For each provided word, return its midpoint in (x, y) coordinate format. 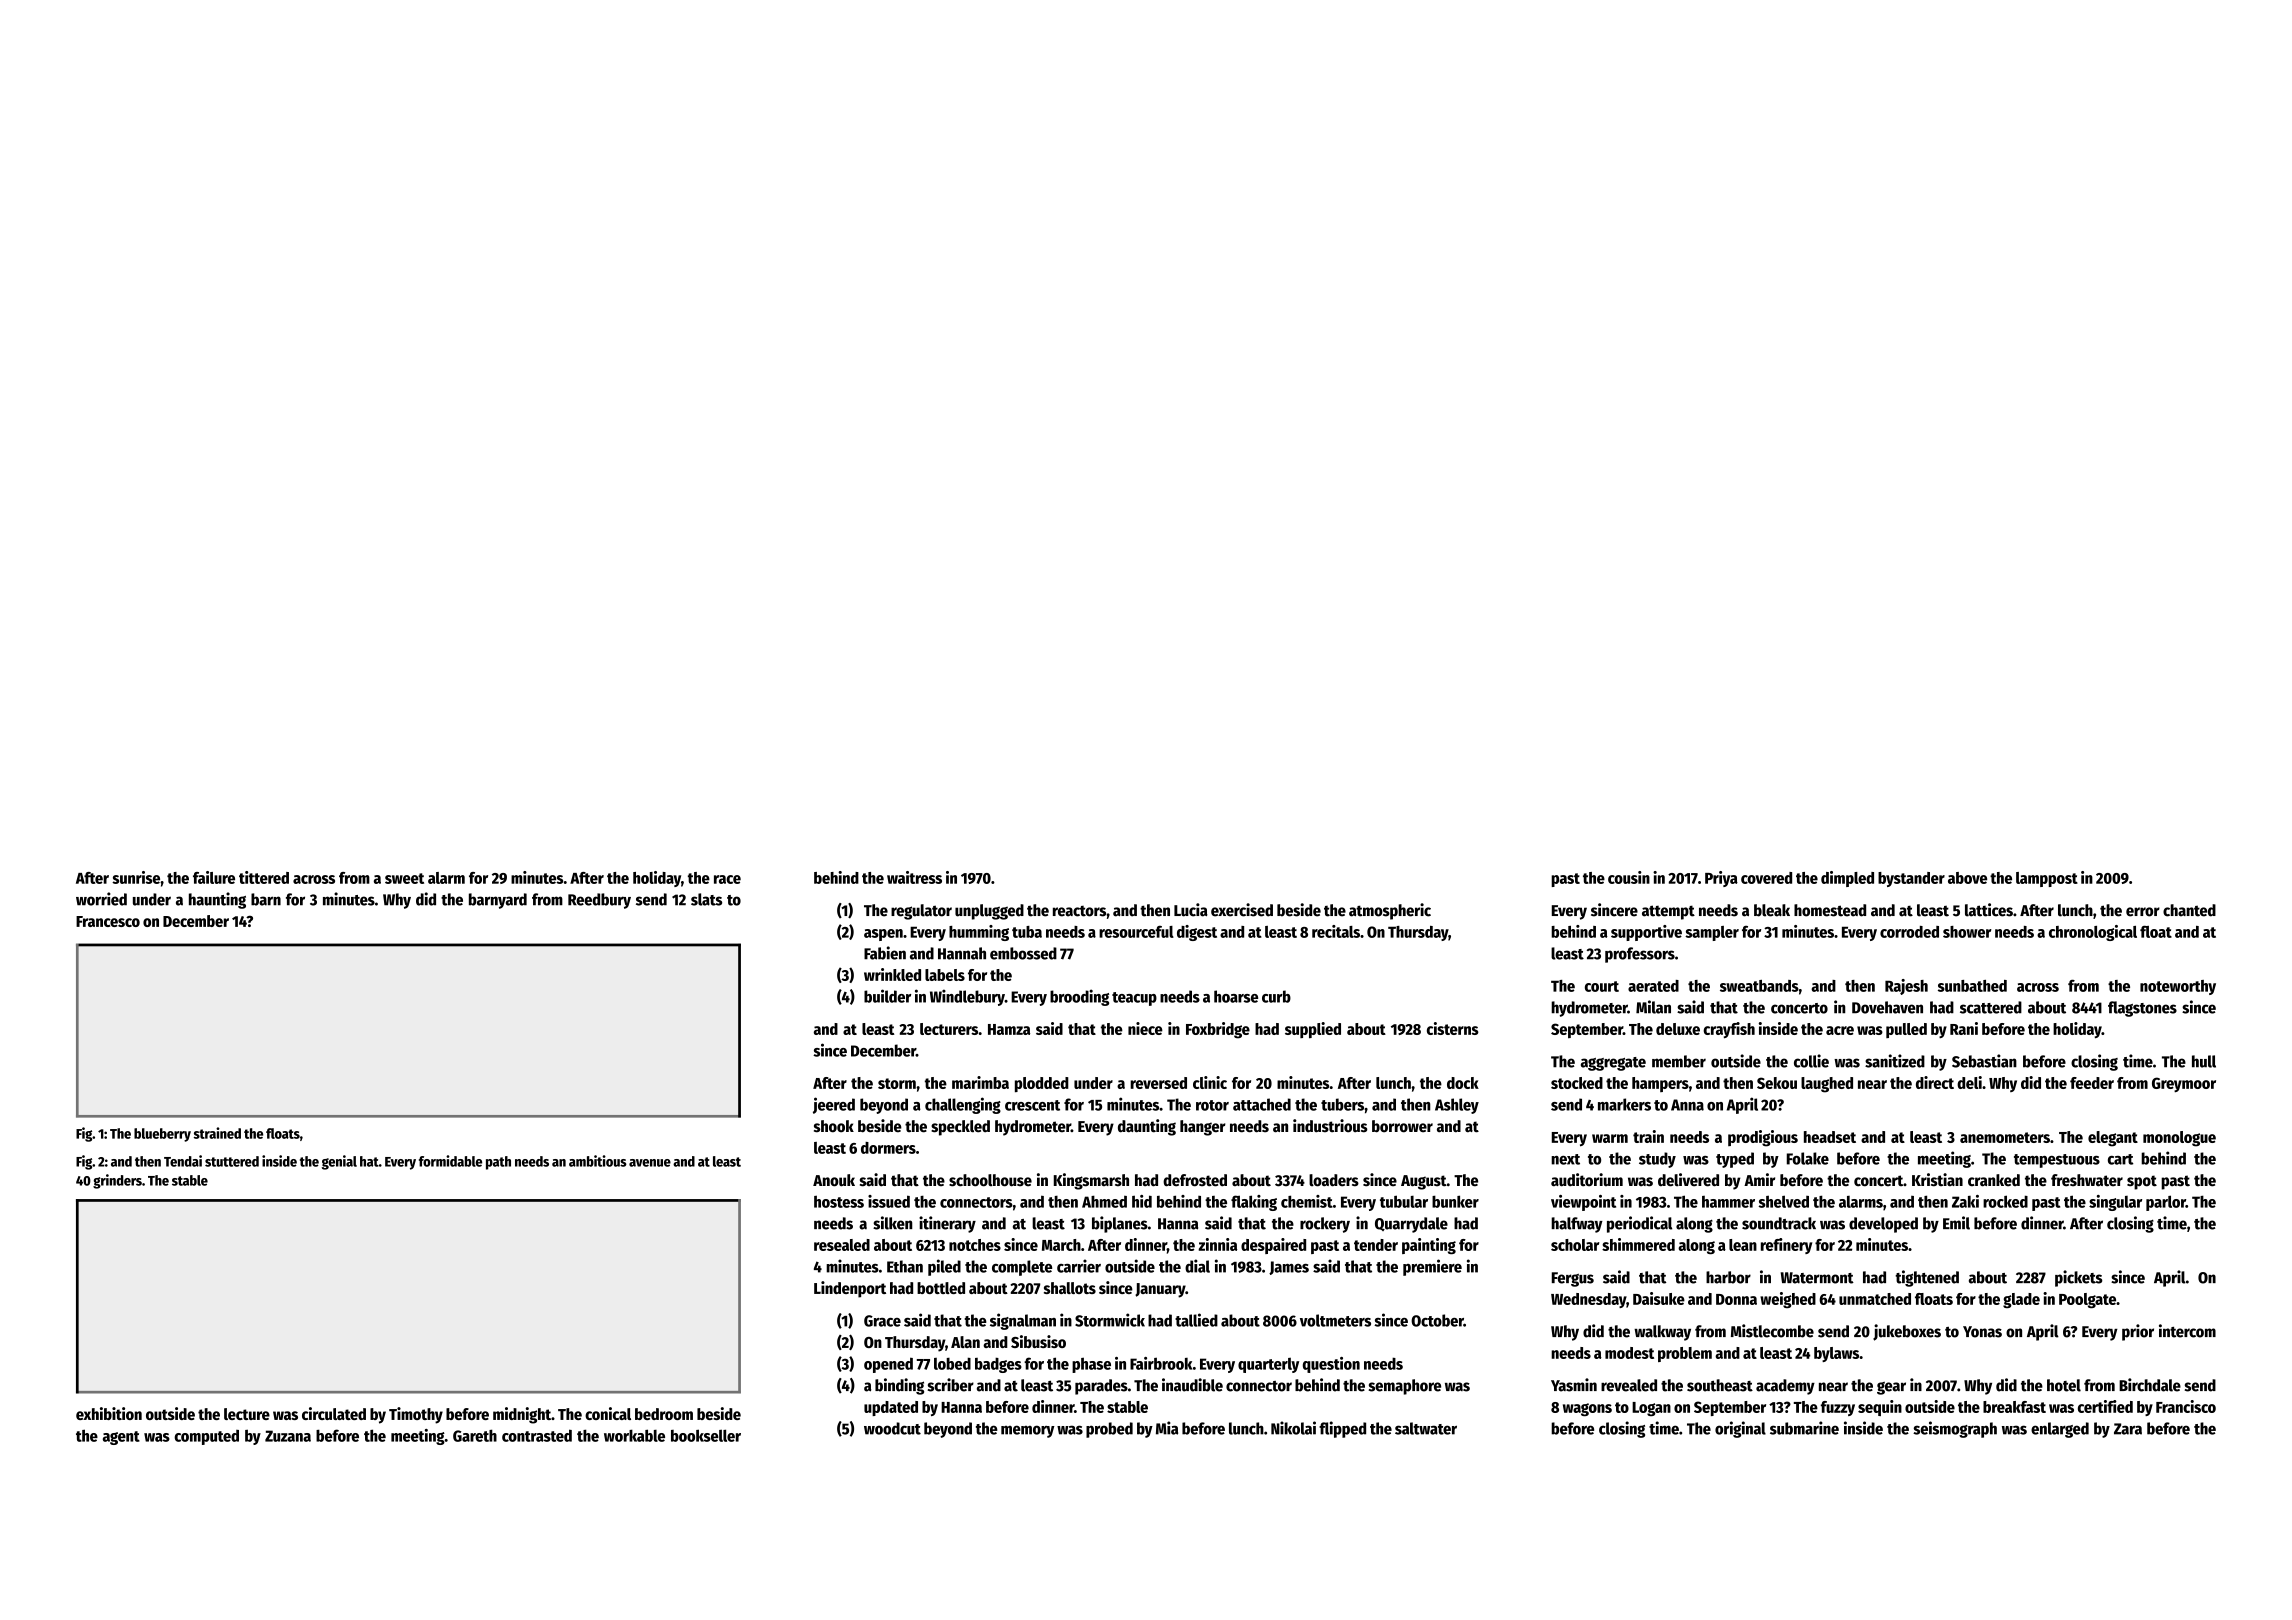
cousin (1629, 877)
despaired (1273, 1246)
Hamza (1009, 1029)
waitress (914, 877)
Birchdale (2150, 1385)
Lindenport (850, 1289)
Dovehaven (1887, 1007)
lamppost (2047, 879)
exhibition (109, 1413)
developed (1883, 1225)
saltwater (1426, 1428)
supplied (1313, 1030)
